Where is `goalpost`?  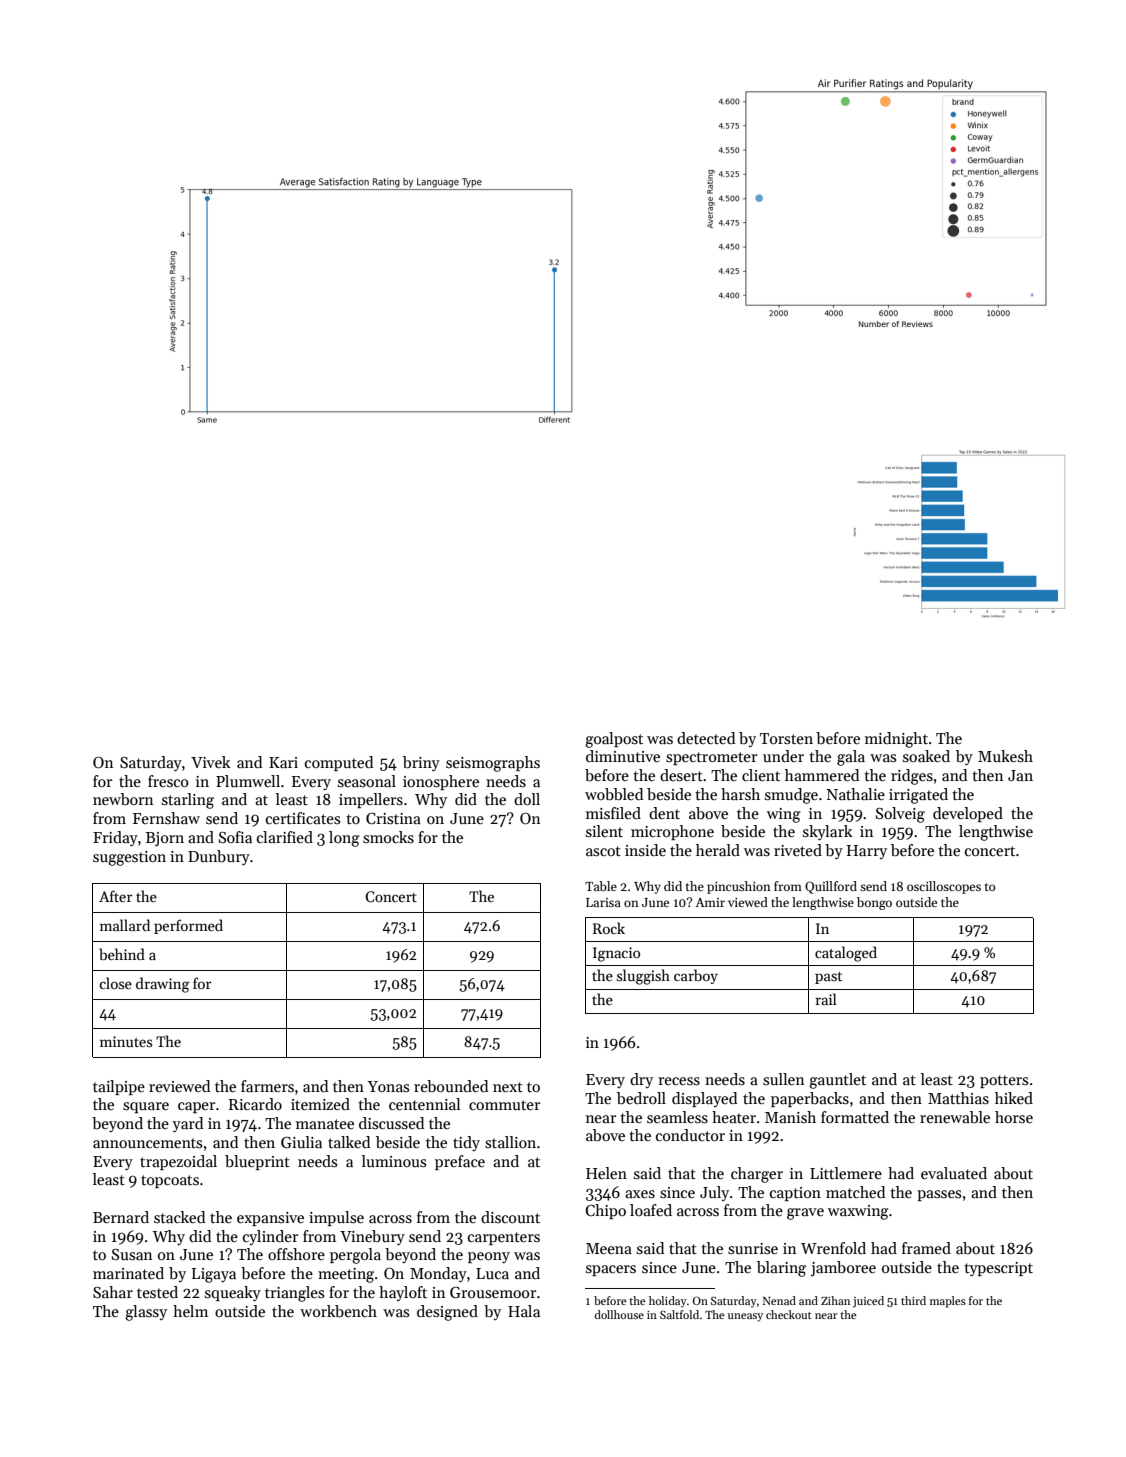
goalpost is located at coordinates (614, 740).
